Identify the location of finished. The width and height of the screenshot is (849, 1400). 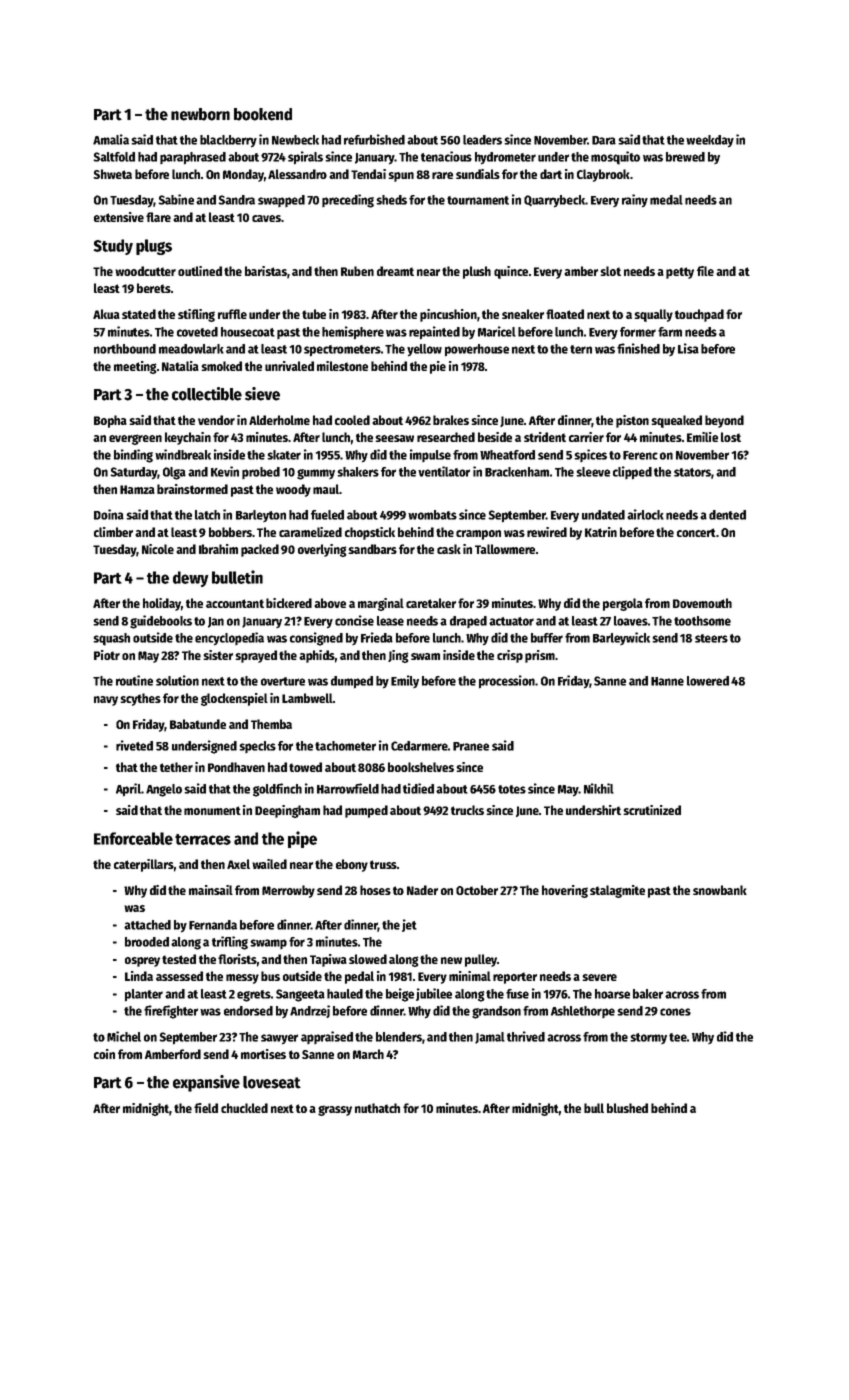
(638, 348).
